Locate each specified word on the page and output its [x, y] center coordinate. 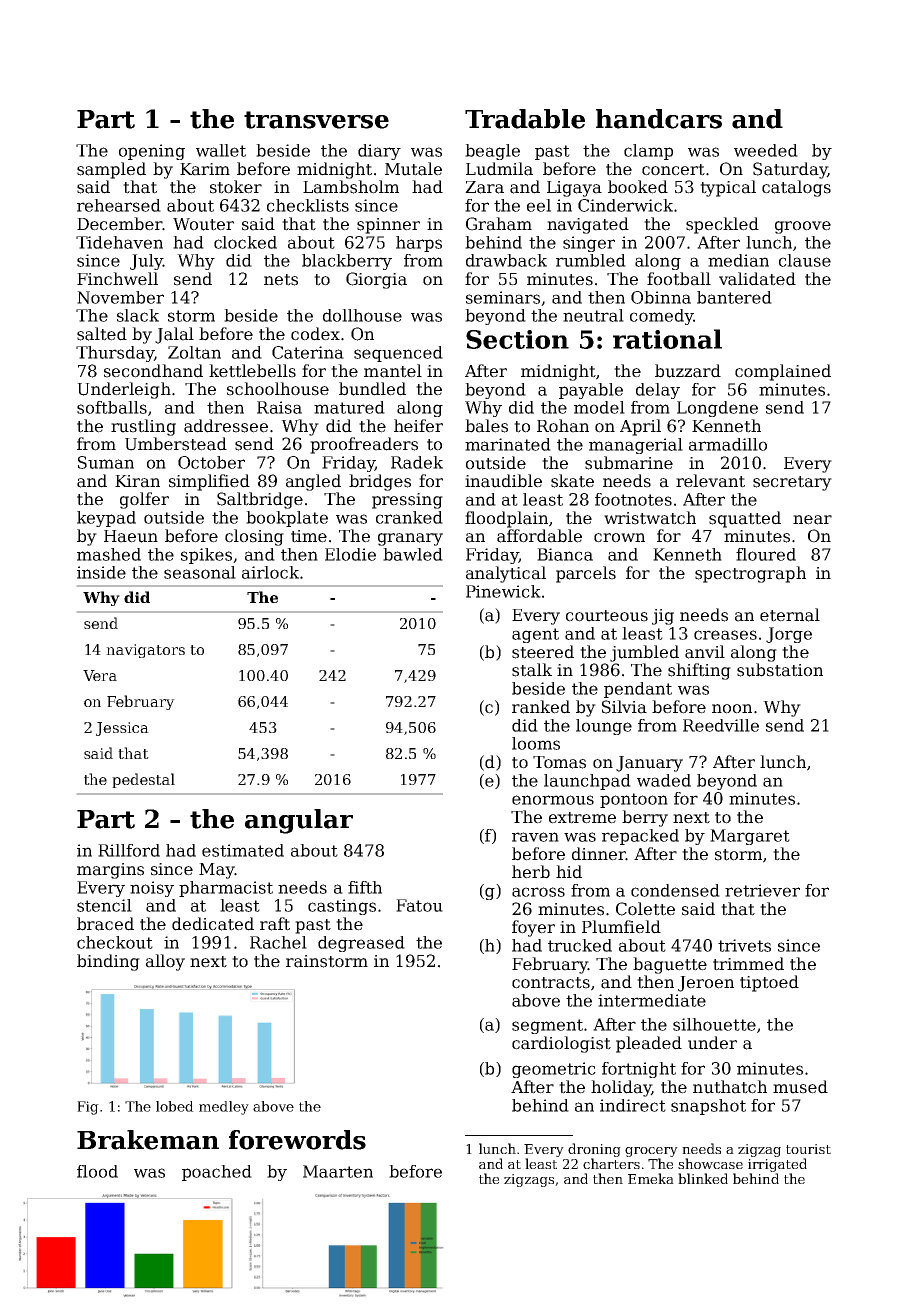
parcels [586, 574]
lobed [175, 1106]
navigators [145, 651]
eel [539, 205]
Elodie [350, 554]
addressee [226, 426]
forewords [297, 1140]
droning [594, 1150]
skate [572, 481]
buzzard [688, 371]
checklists [308, 205]
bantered [734, 297]
